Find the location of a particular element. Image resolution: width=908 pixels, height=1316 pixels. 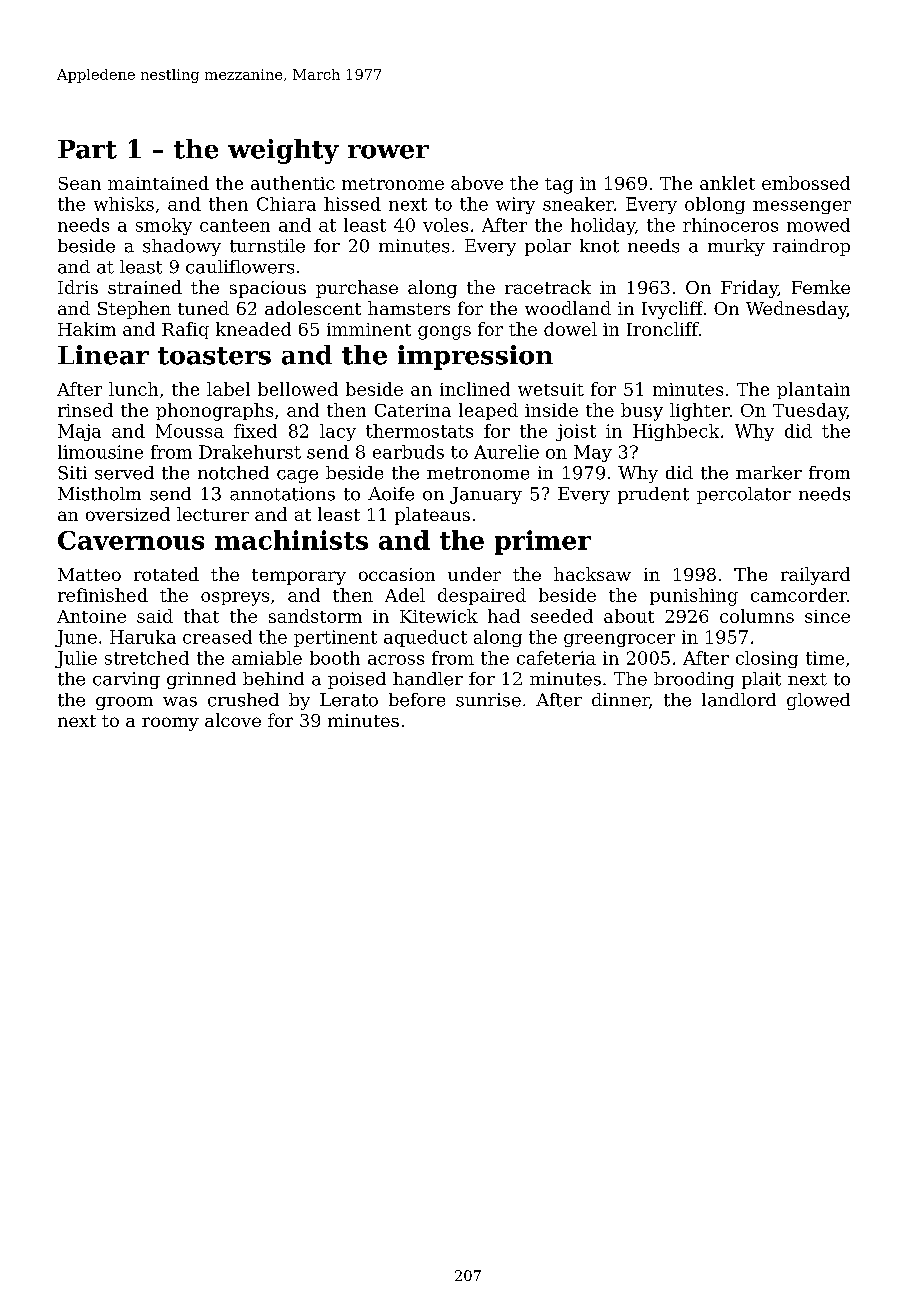

bellowed is located at coordinates (298, 389).
